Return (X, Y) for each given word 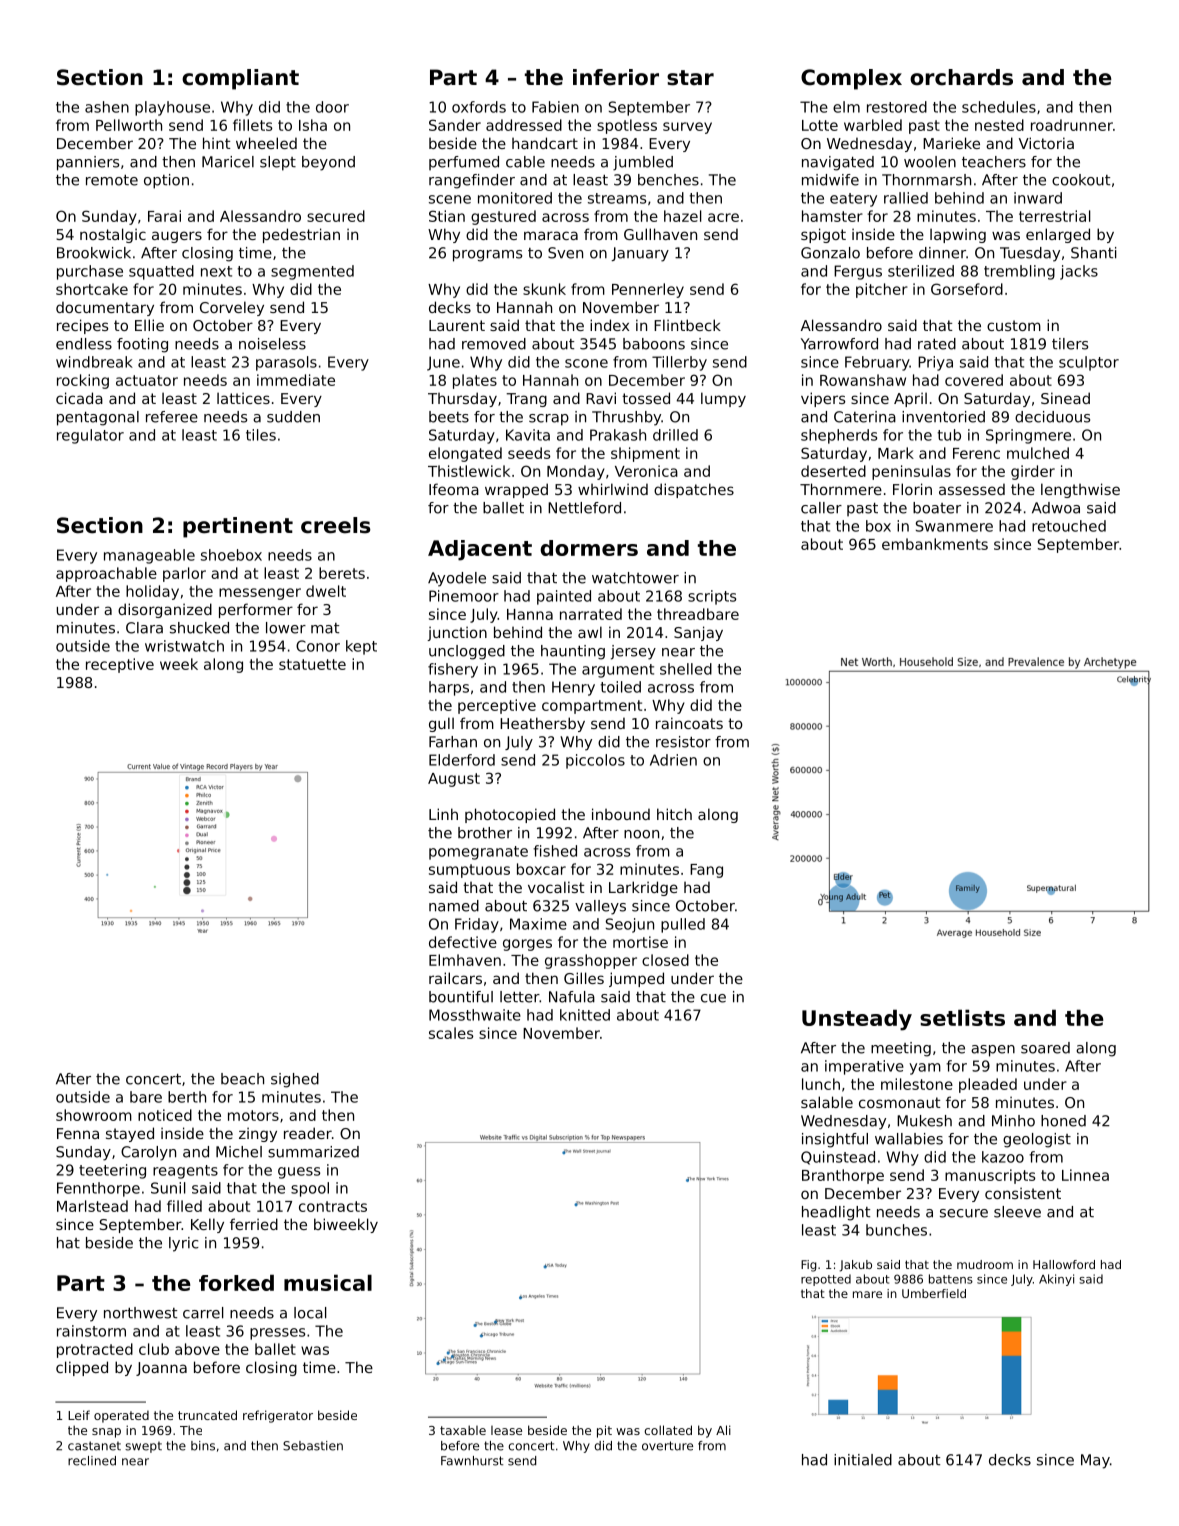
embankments (935, 544)
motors (253, 1115)
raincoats (689, 723)
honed (1063, 1121)
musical (328, 1282)
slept (278, 163)
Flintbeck (687, 325)
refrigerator (278, 1416)
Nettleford (584, 508)
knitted (585, 1015)
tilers (1070, 344)
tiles (261, 435)
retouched (1069, 526)
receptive (120, 665)
